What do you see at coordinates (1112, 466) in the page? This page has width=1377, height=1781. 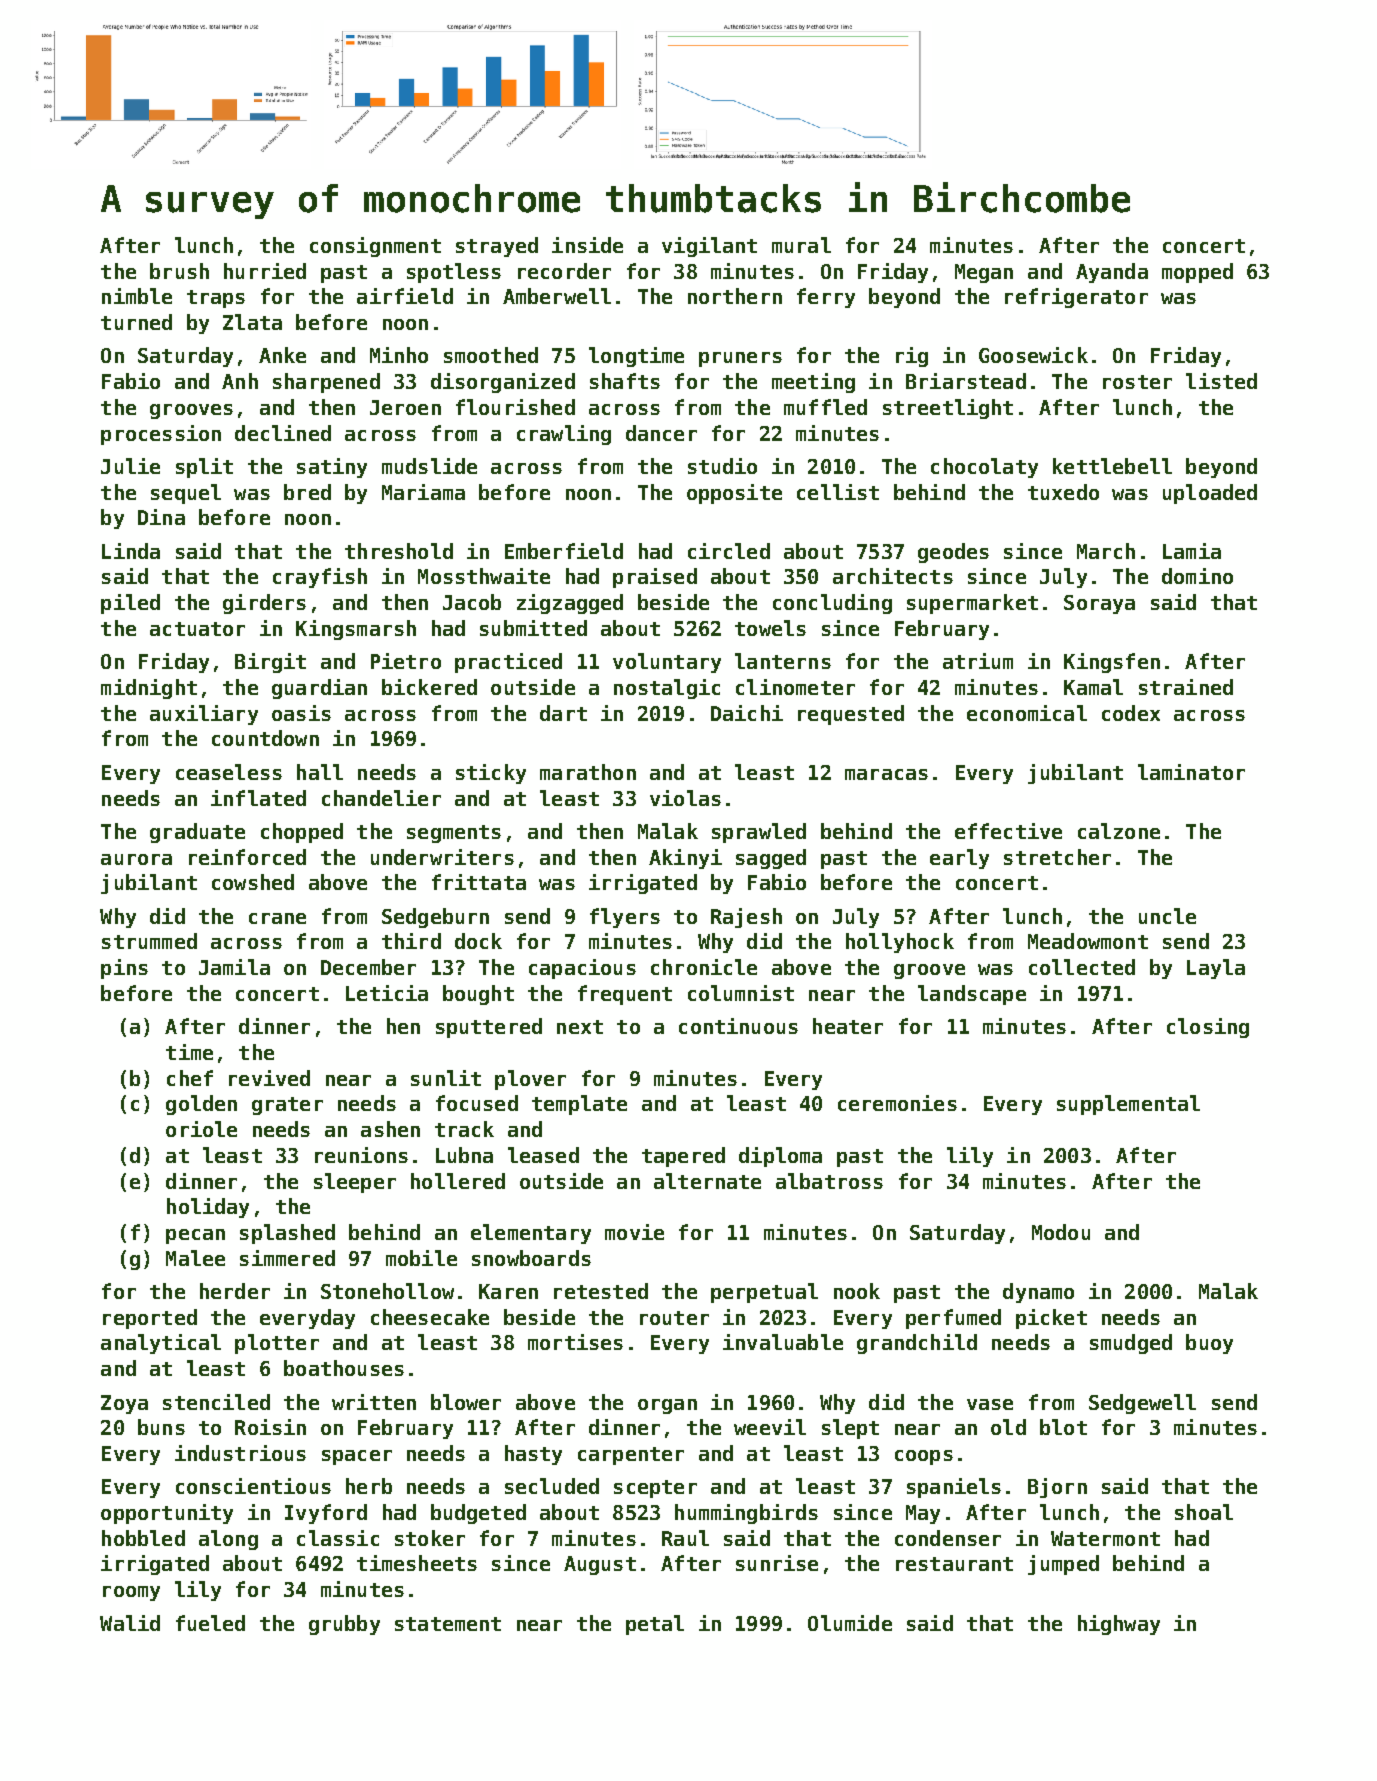 I see `kettlebell` at bounding box center [1112, 466].
